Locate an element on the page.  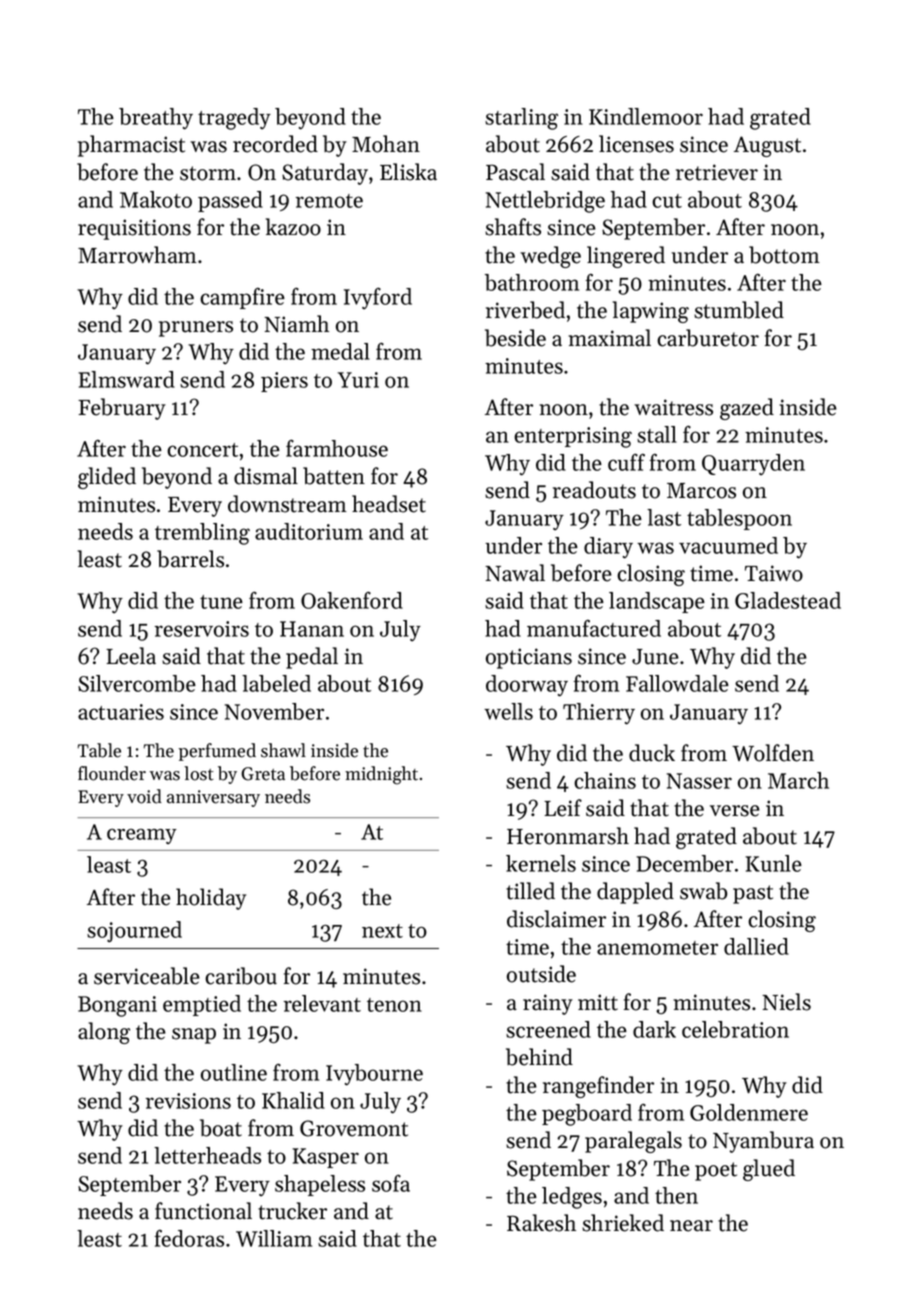
Kunle is located at coordinates (773, 863).
